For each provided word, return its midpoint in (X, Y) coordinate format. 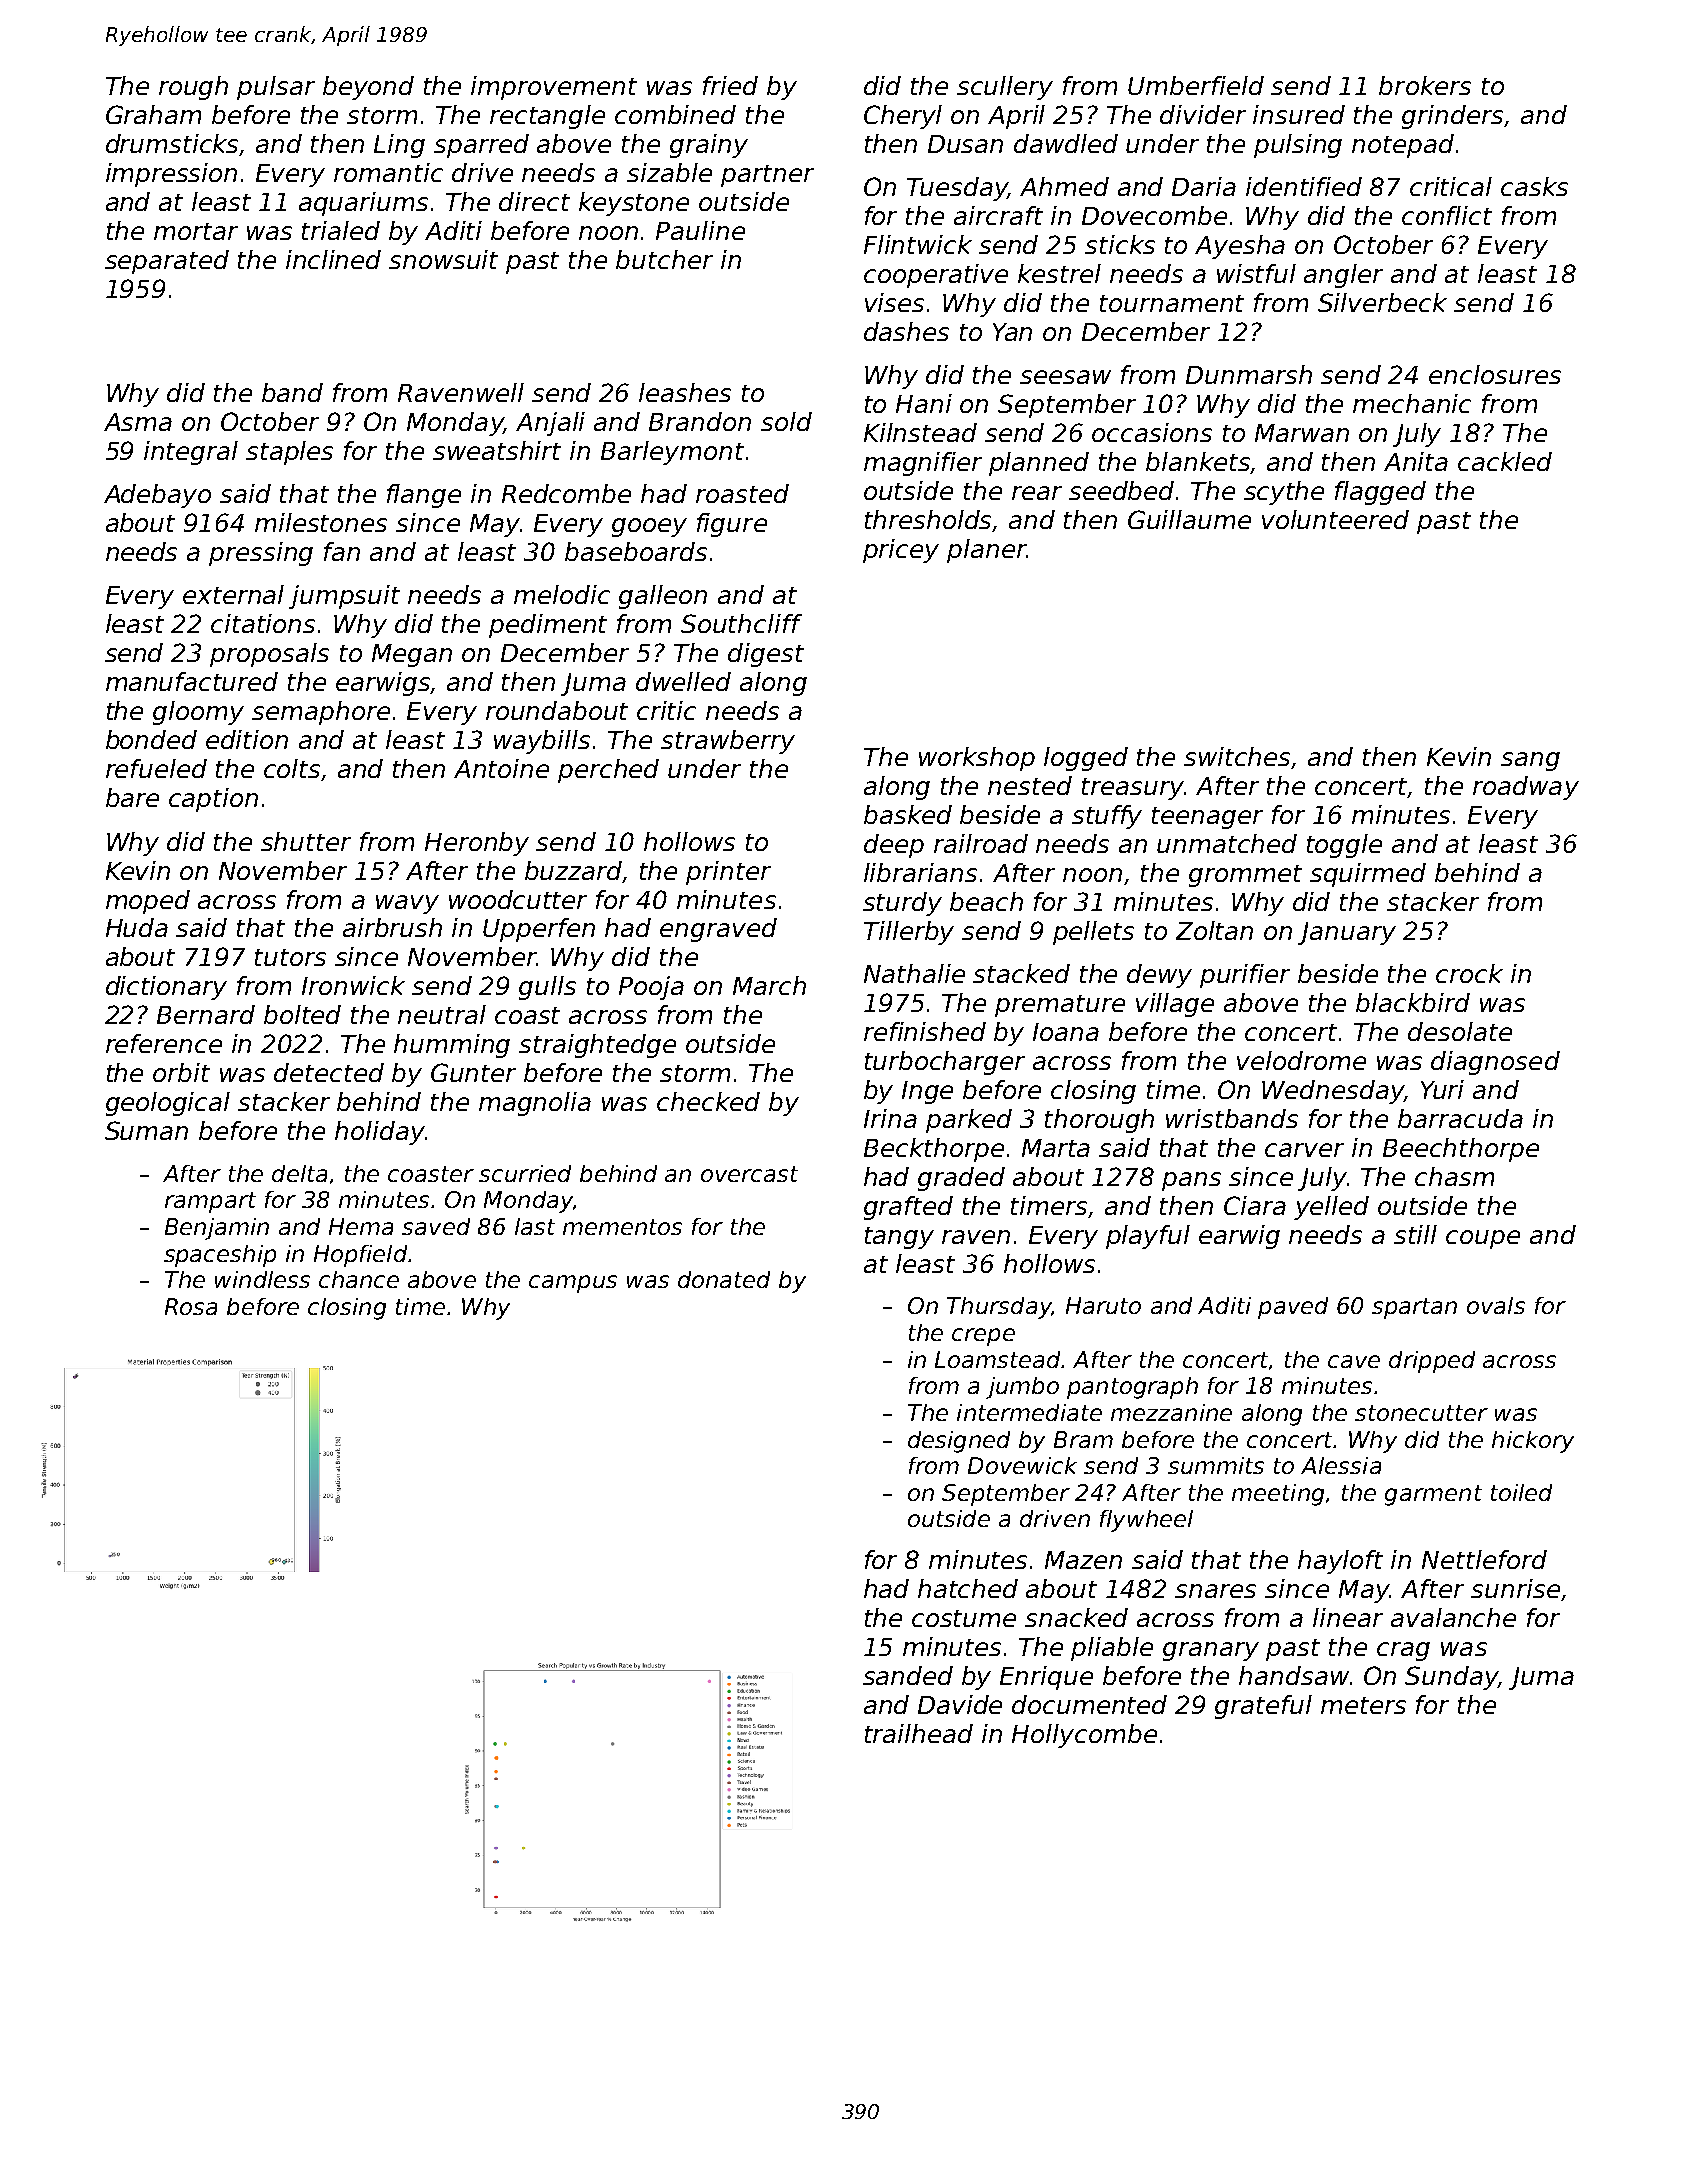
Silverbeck (1382, 302)
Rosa (191, 1306)
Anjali (550, 424)
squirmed (1368, 875)
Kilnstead (920, 432)
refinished (925, 1031)
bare (132, 797)
